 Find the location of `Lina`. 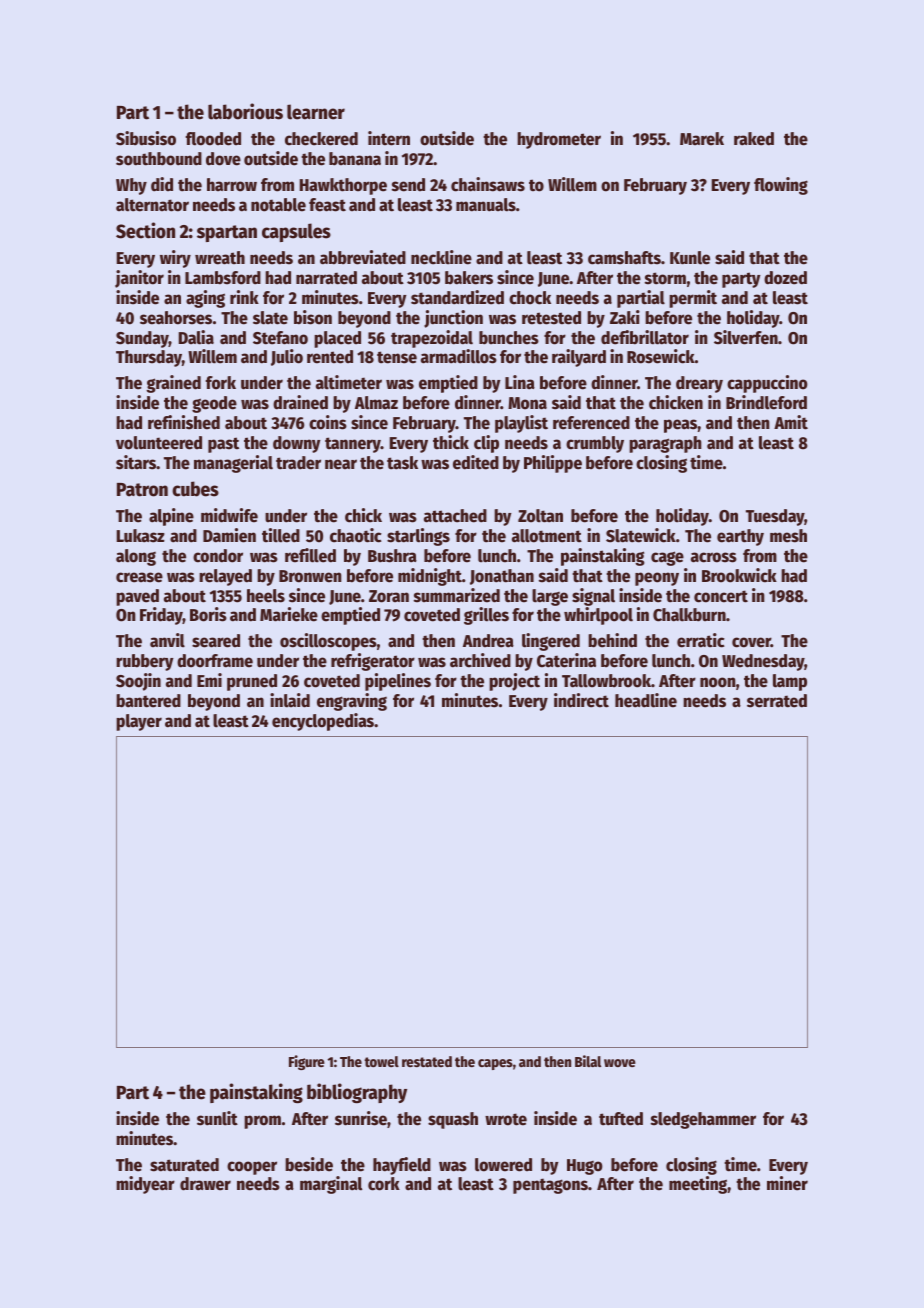

Lina is located at coordinates (520, 382).
